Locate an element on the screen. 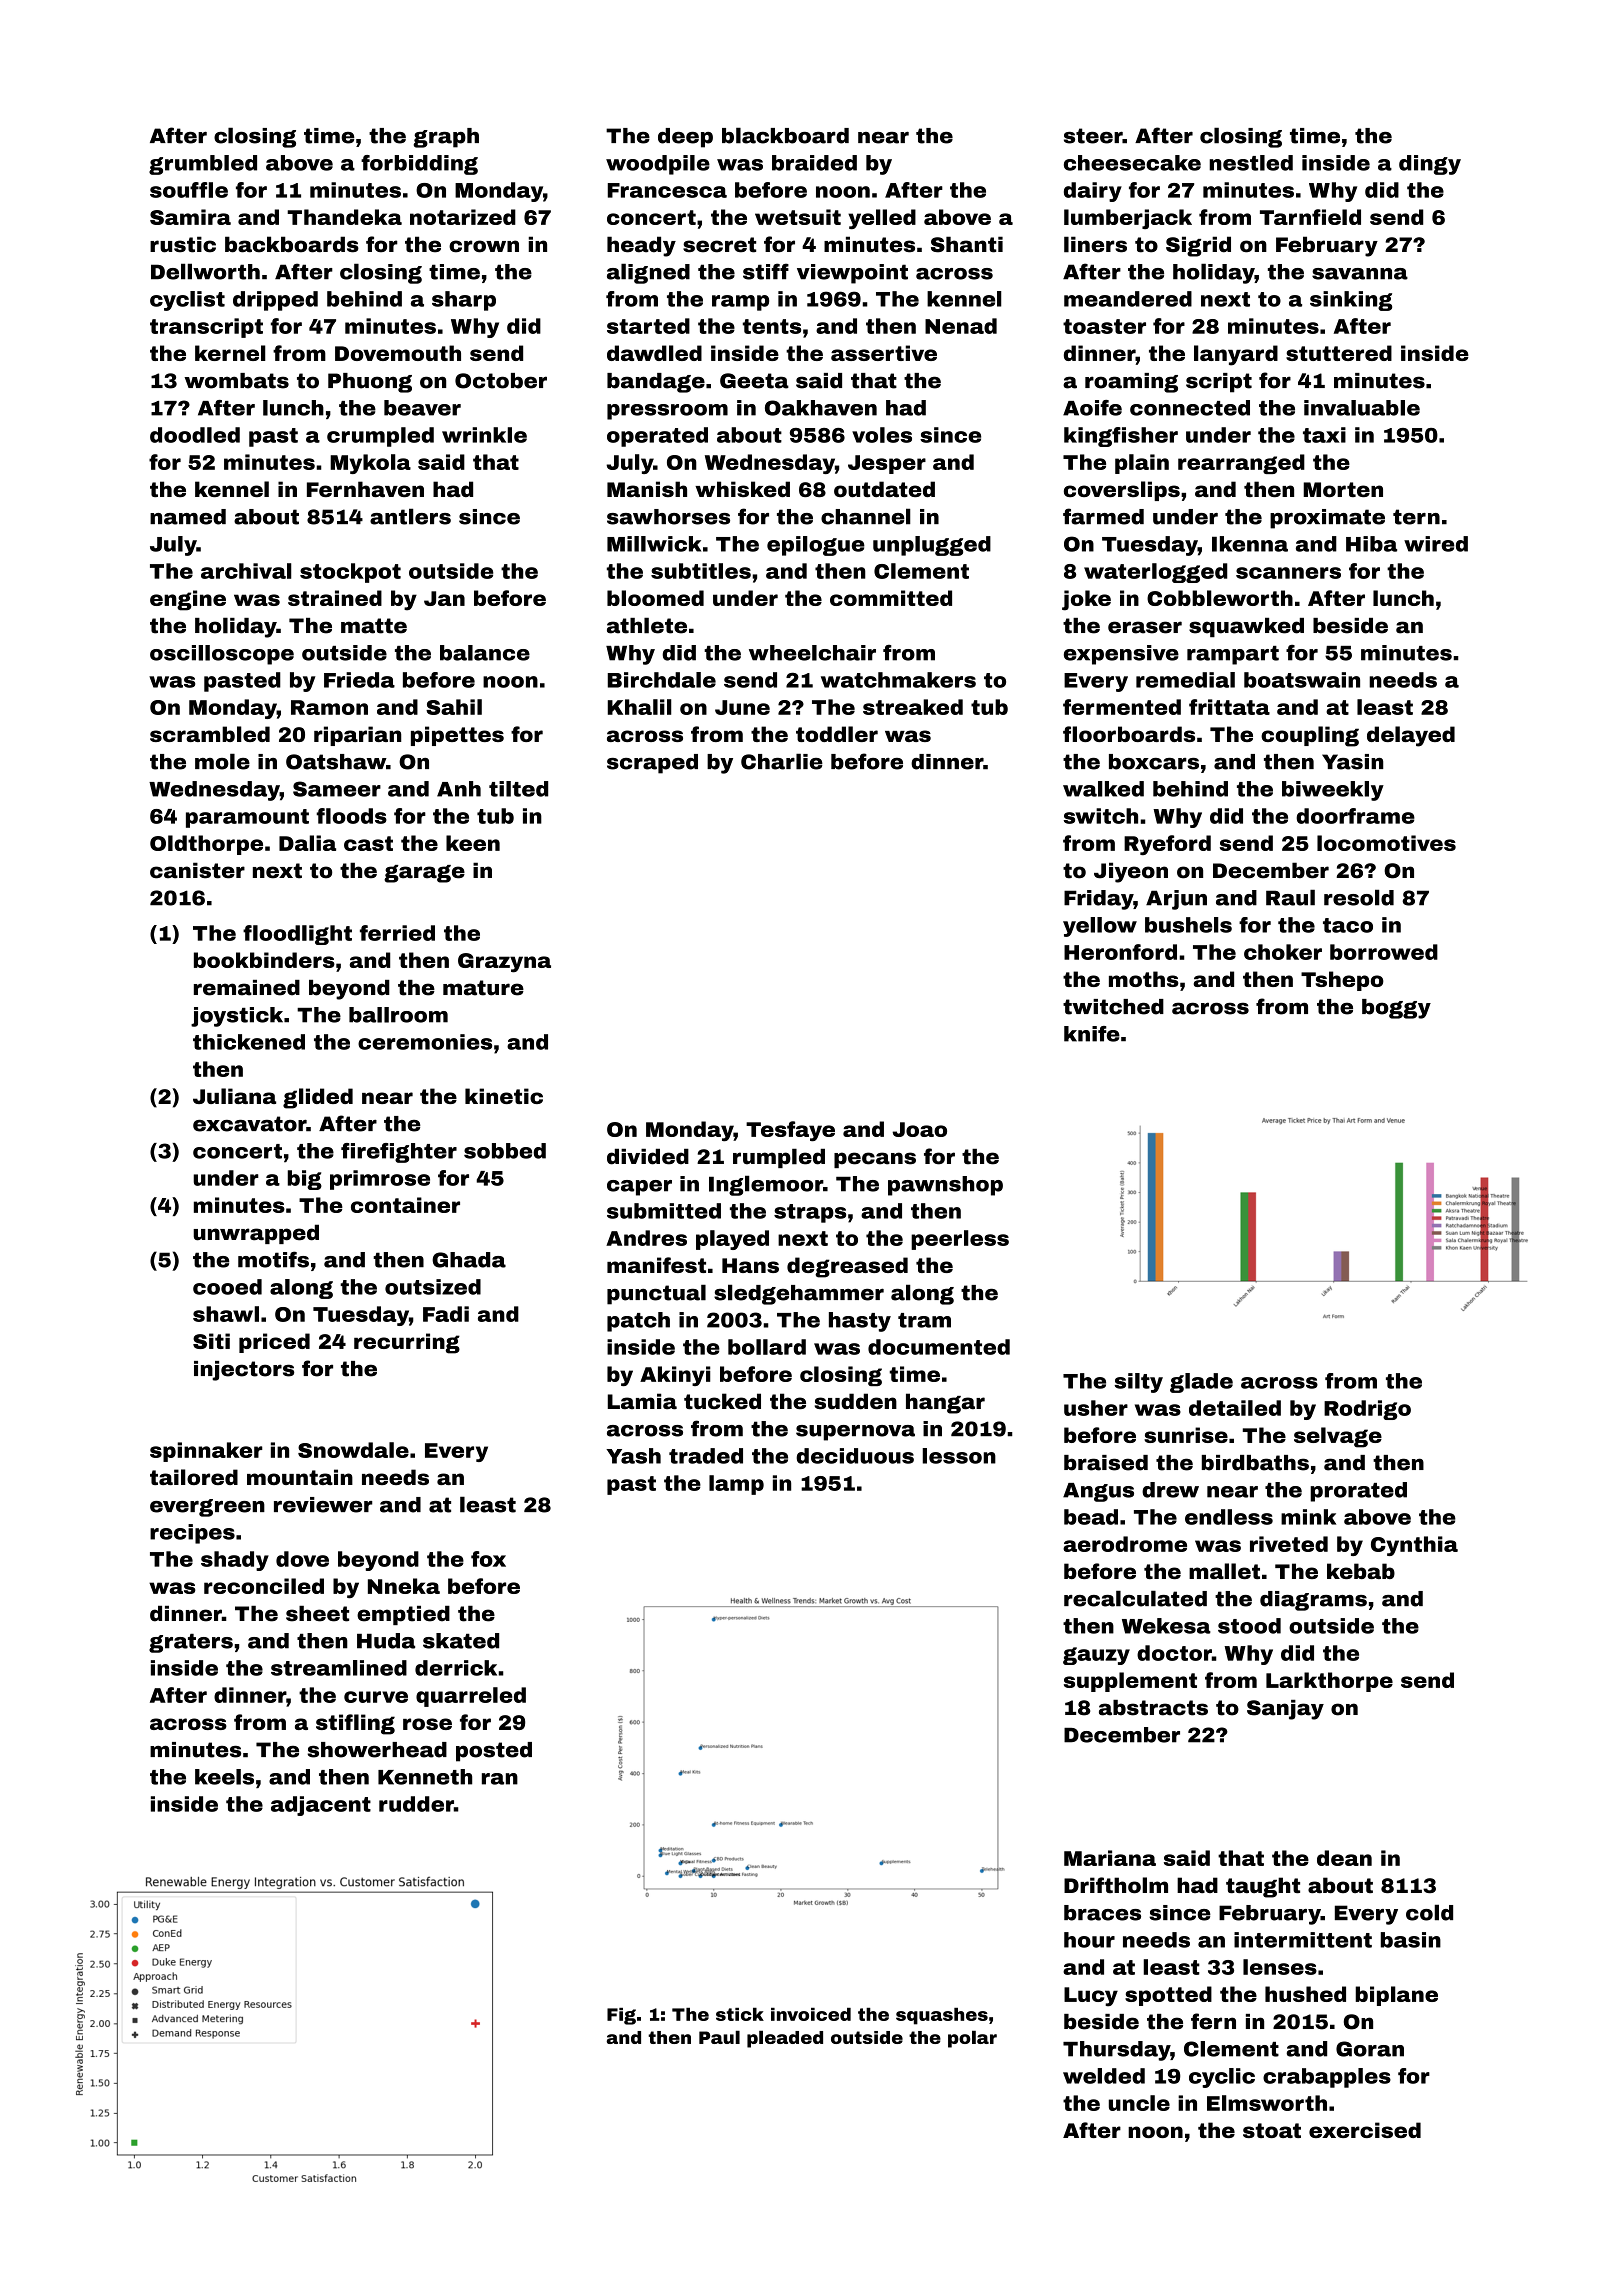 The image size is (1620, 2292). bollard is located at coordinates (767, 1347).
